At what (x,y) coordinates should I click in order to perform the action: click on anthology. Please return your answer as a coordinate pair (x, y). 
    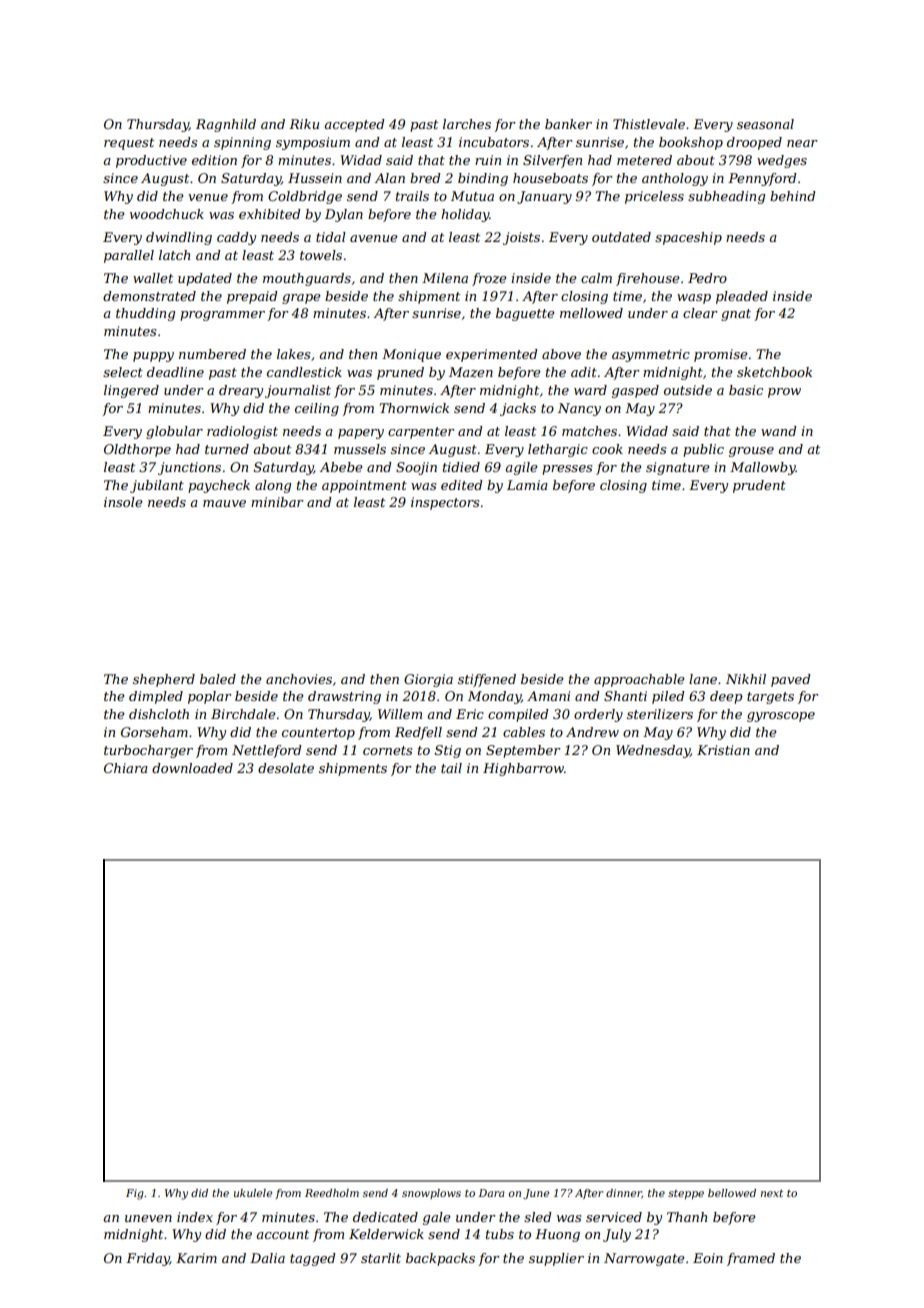
    Looking at the image, I should click on (675, 179).
